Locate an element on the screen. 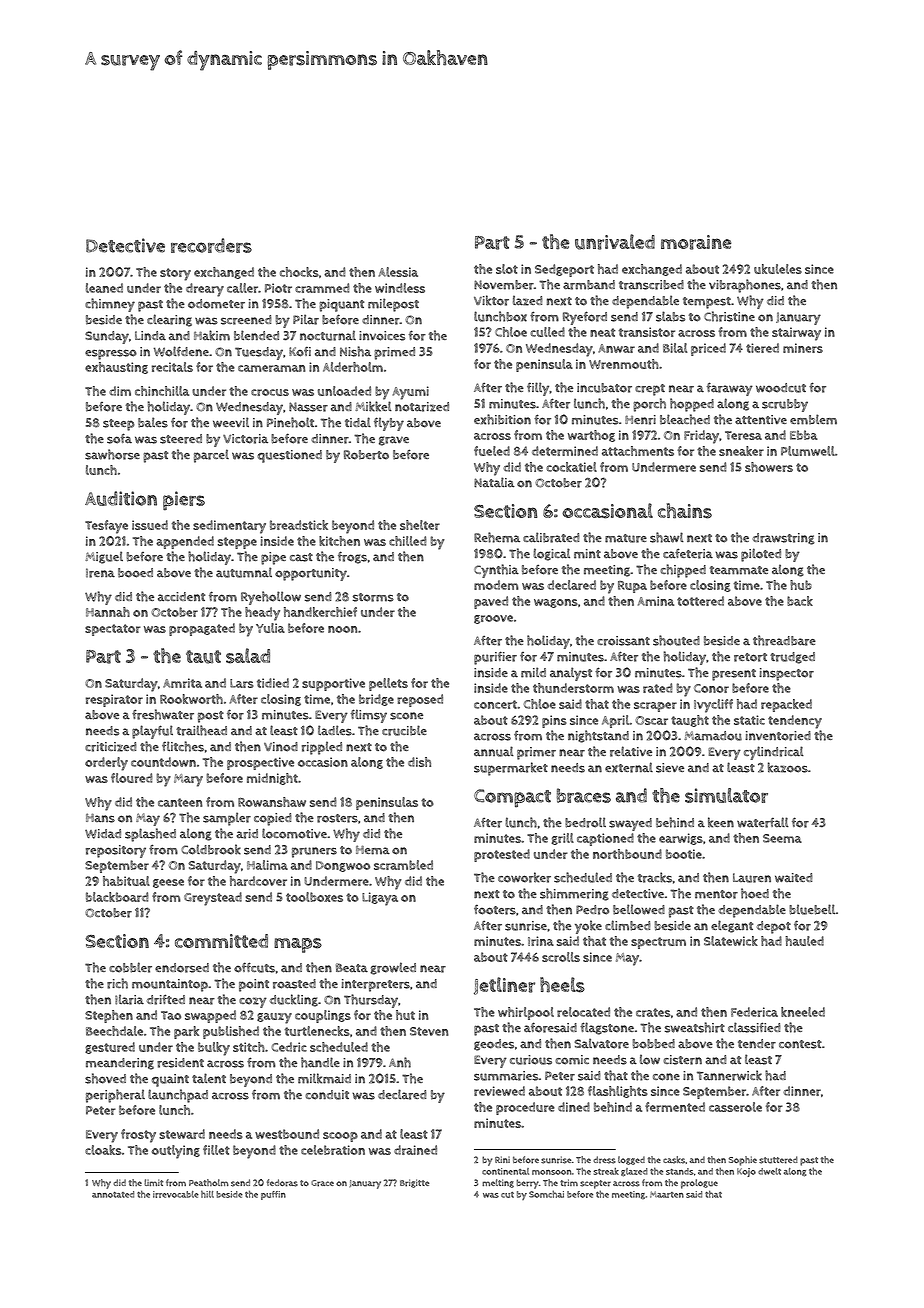  moraine is located at coordinates (696, 242).
